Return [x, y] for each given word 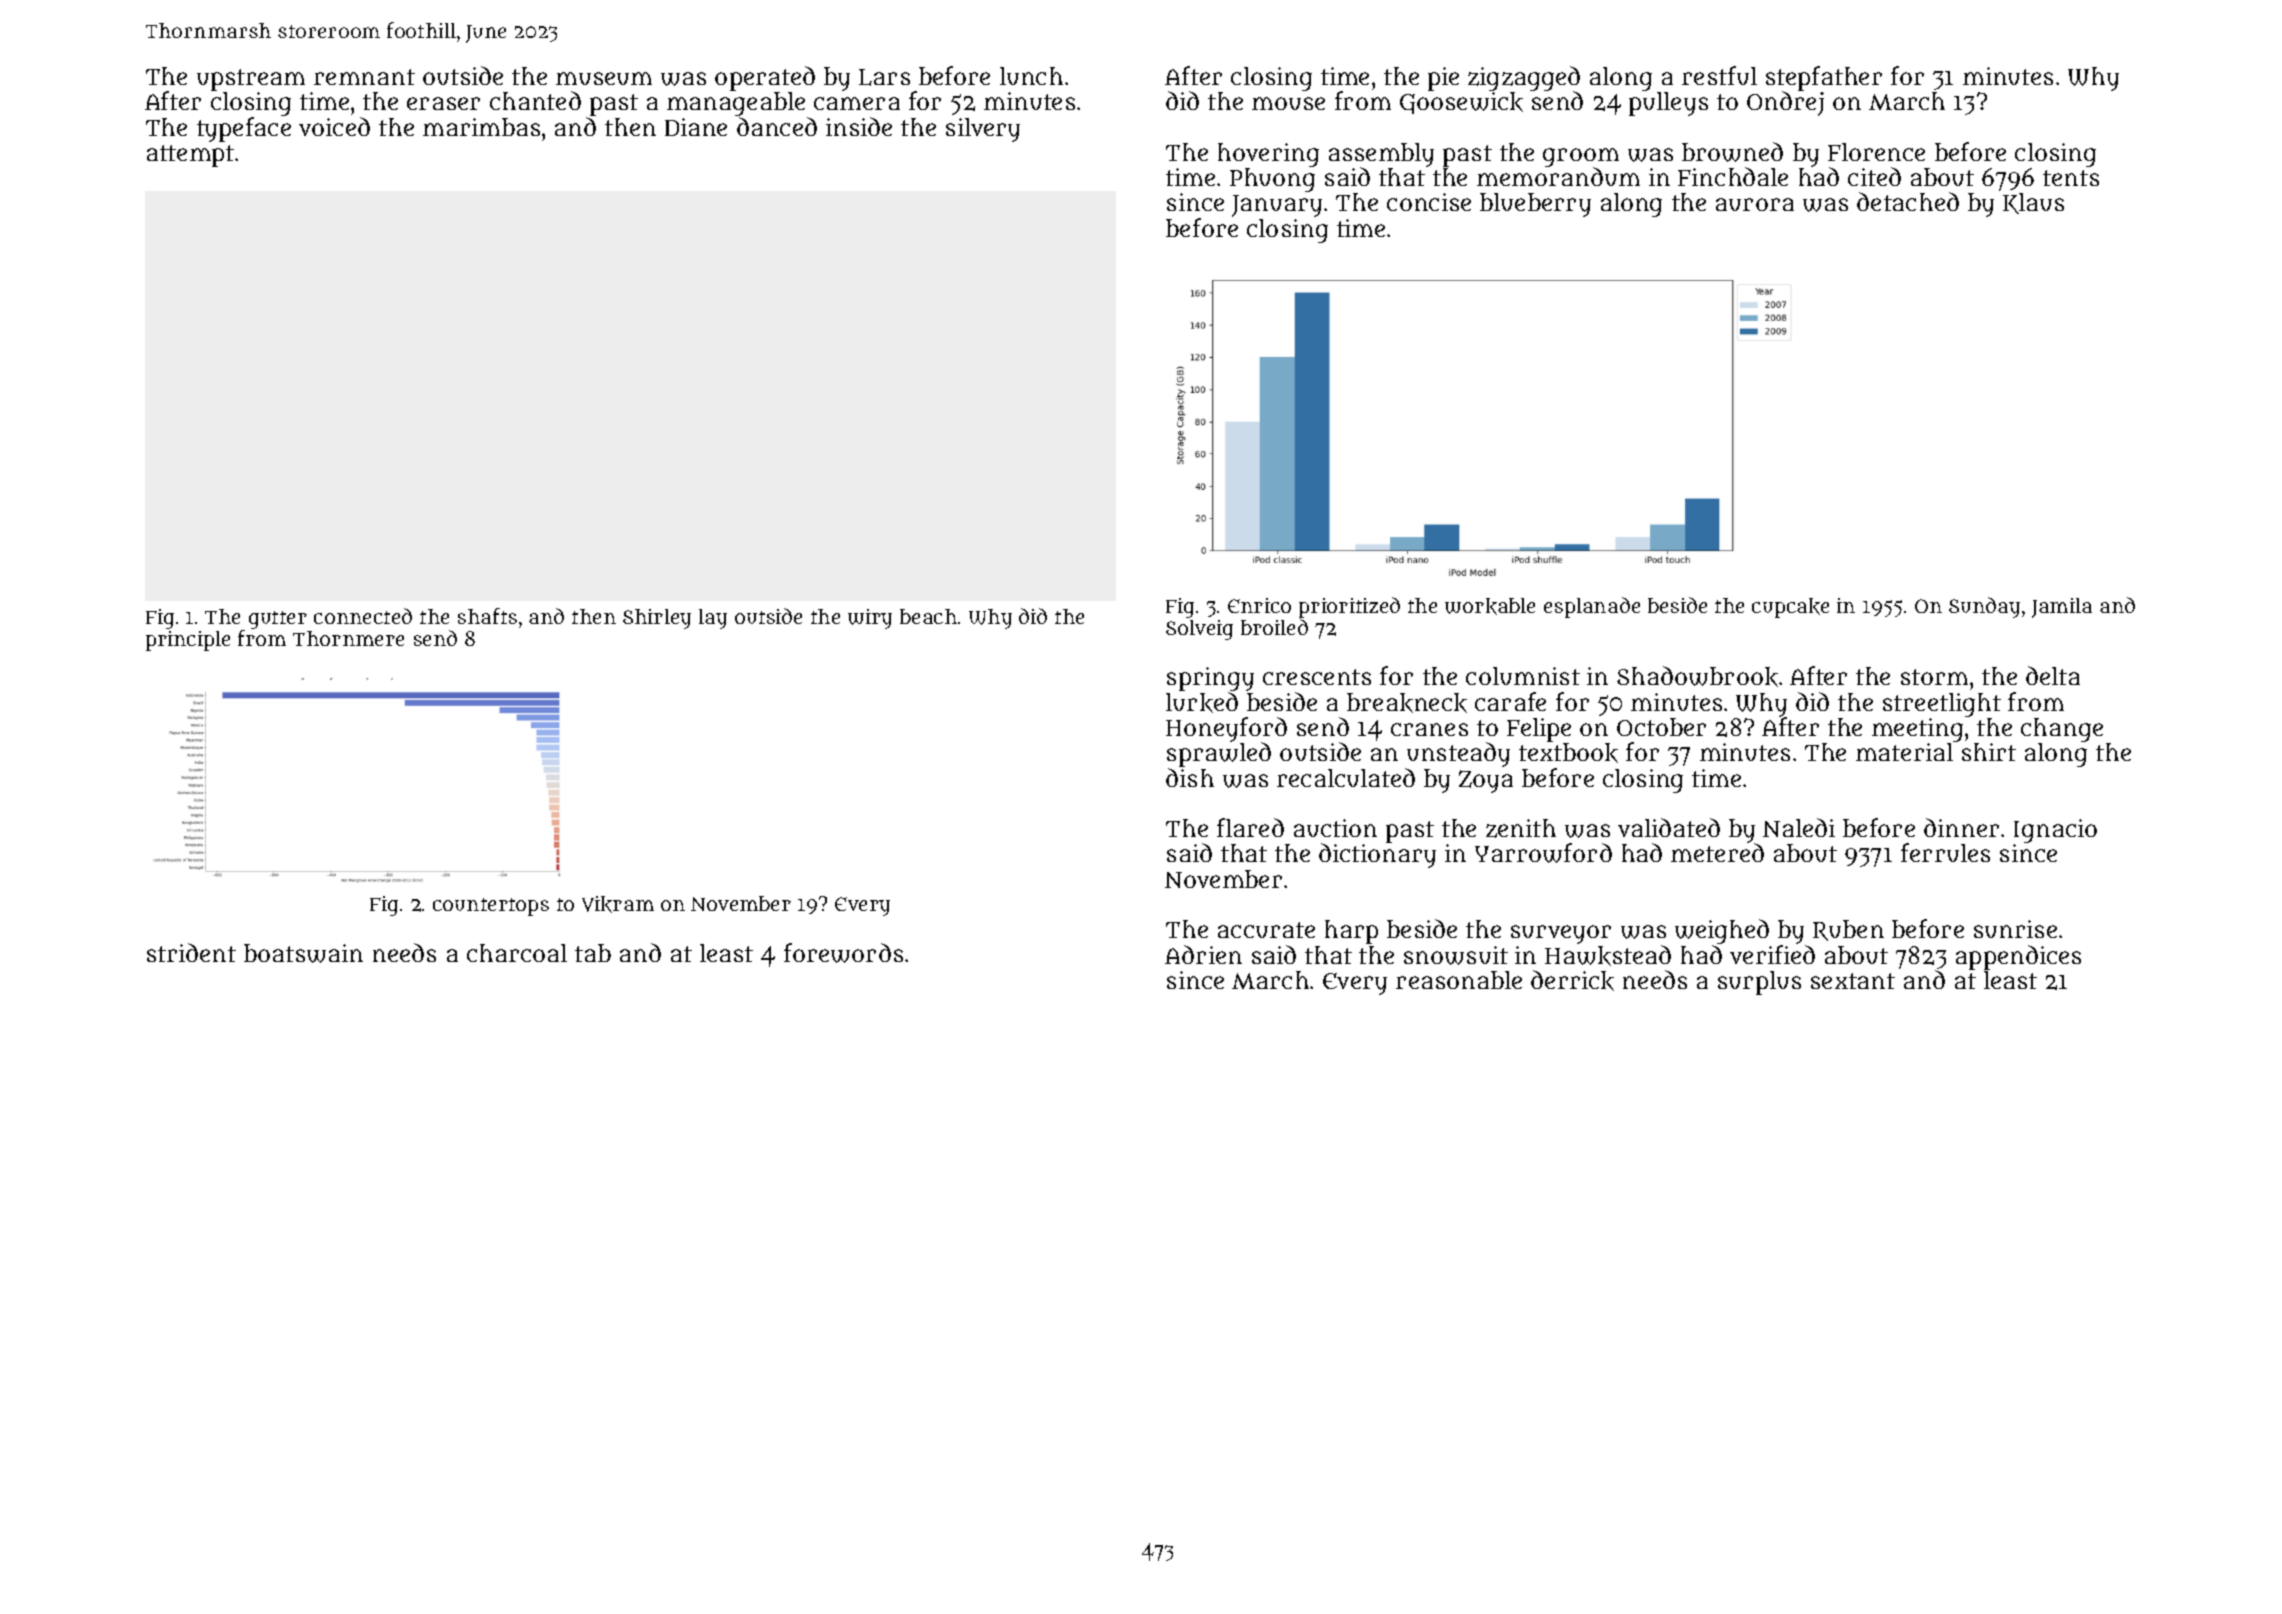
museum [604, 78]
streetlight [1942, 705]
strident [191, 952]
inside [859, 126]
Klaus [2033, 203]
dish [1190, 777]
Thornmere [348, 638]
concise [1429, 202]
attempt [190, 156]
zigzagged [1524, 79]
